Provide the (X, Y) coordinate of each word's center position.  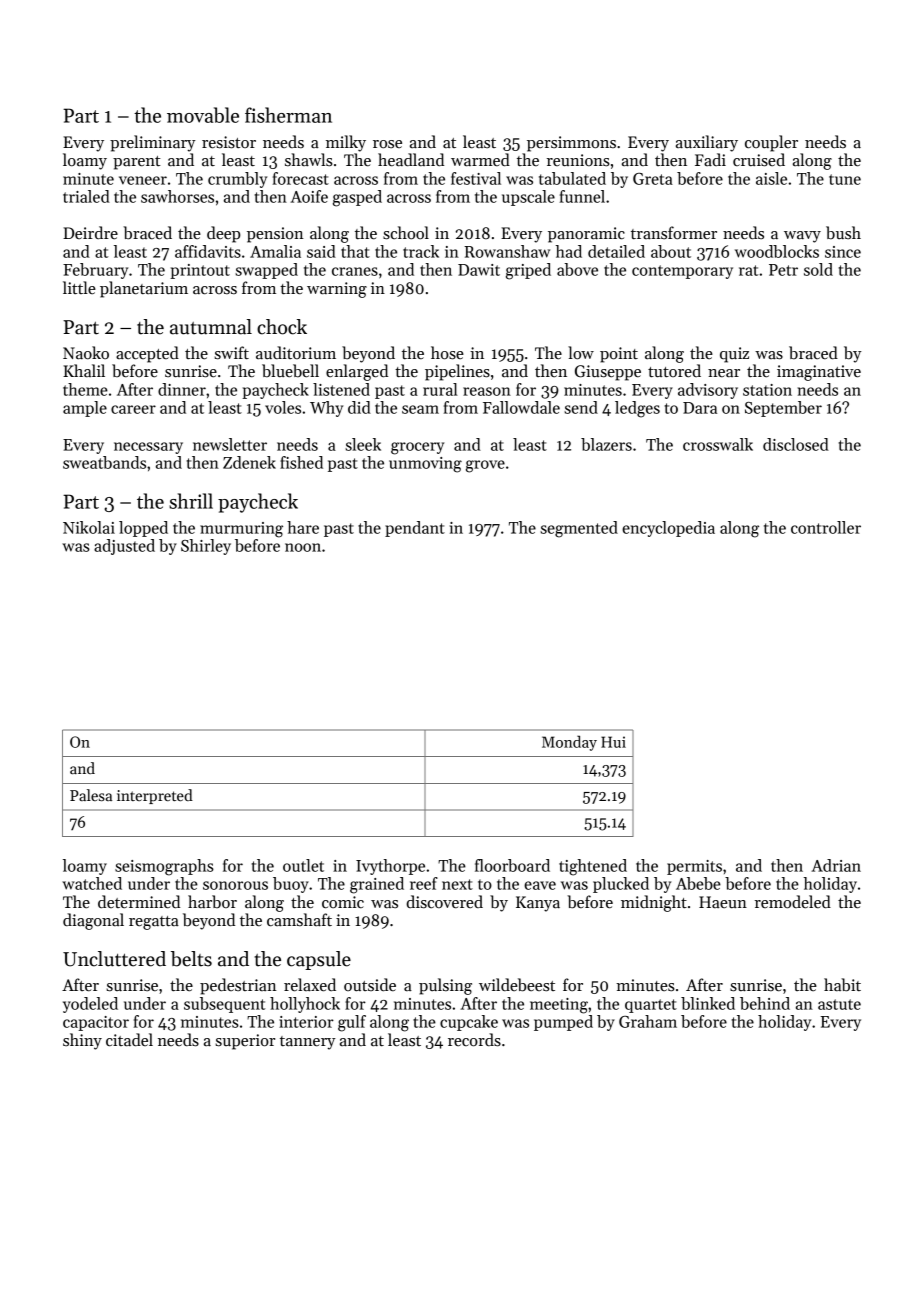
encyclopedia (668, 529)
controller (826, 527)
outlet (303, 865)
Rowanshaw (507, 251)
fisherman (288, 115)
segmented (579, 529)
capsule (319, 960)
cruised (759, 160)
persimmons (571, 144)
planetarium (144, 289)
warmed (480, 160)
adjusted (124, 547)
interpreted (155, 796)
